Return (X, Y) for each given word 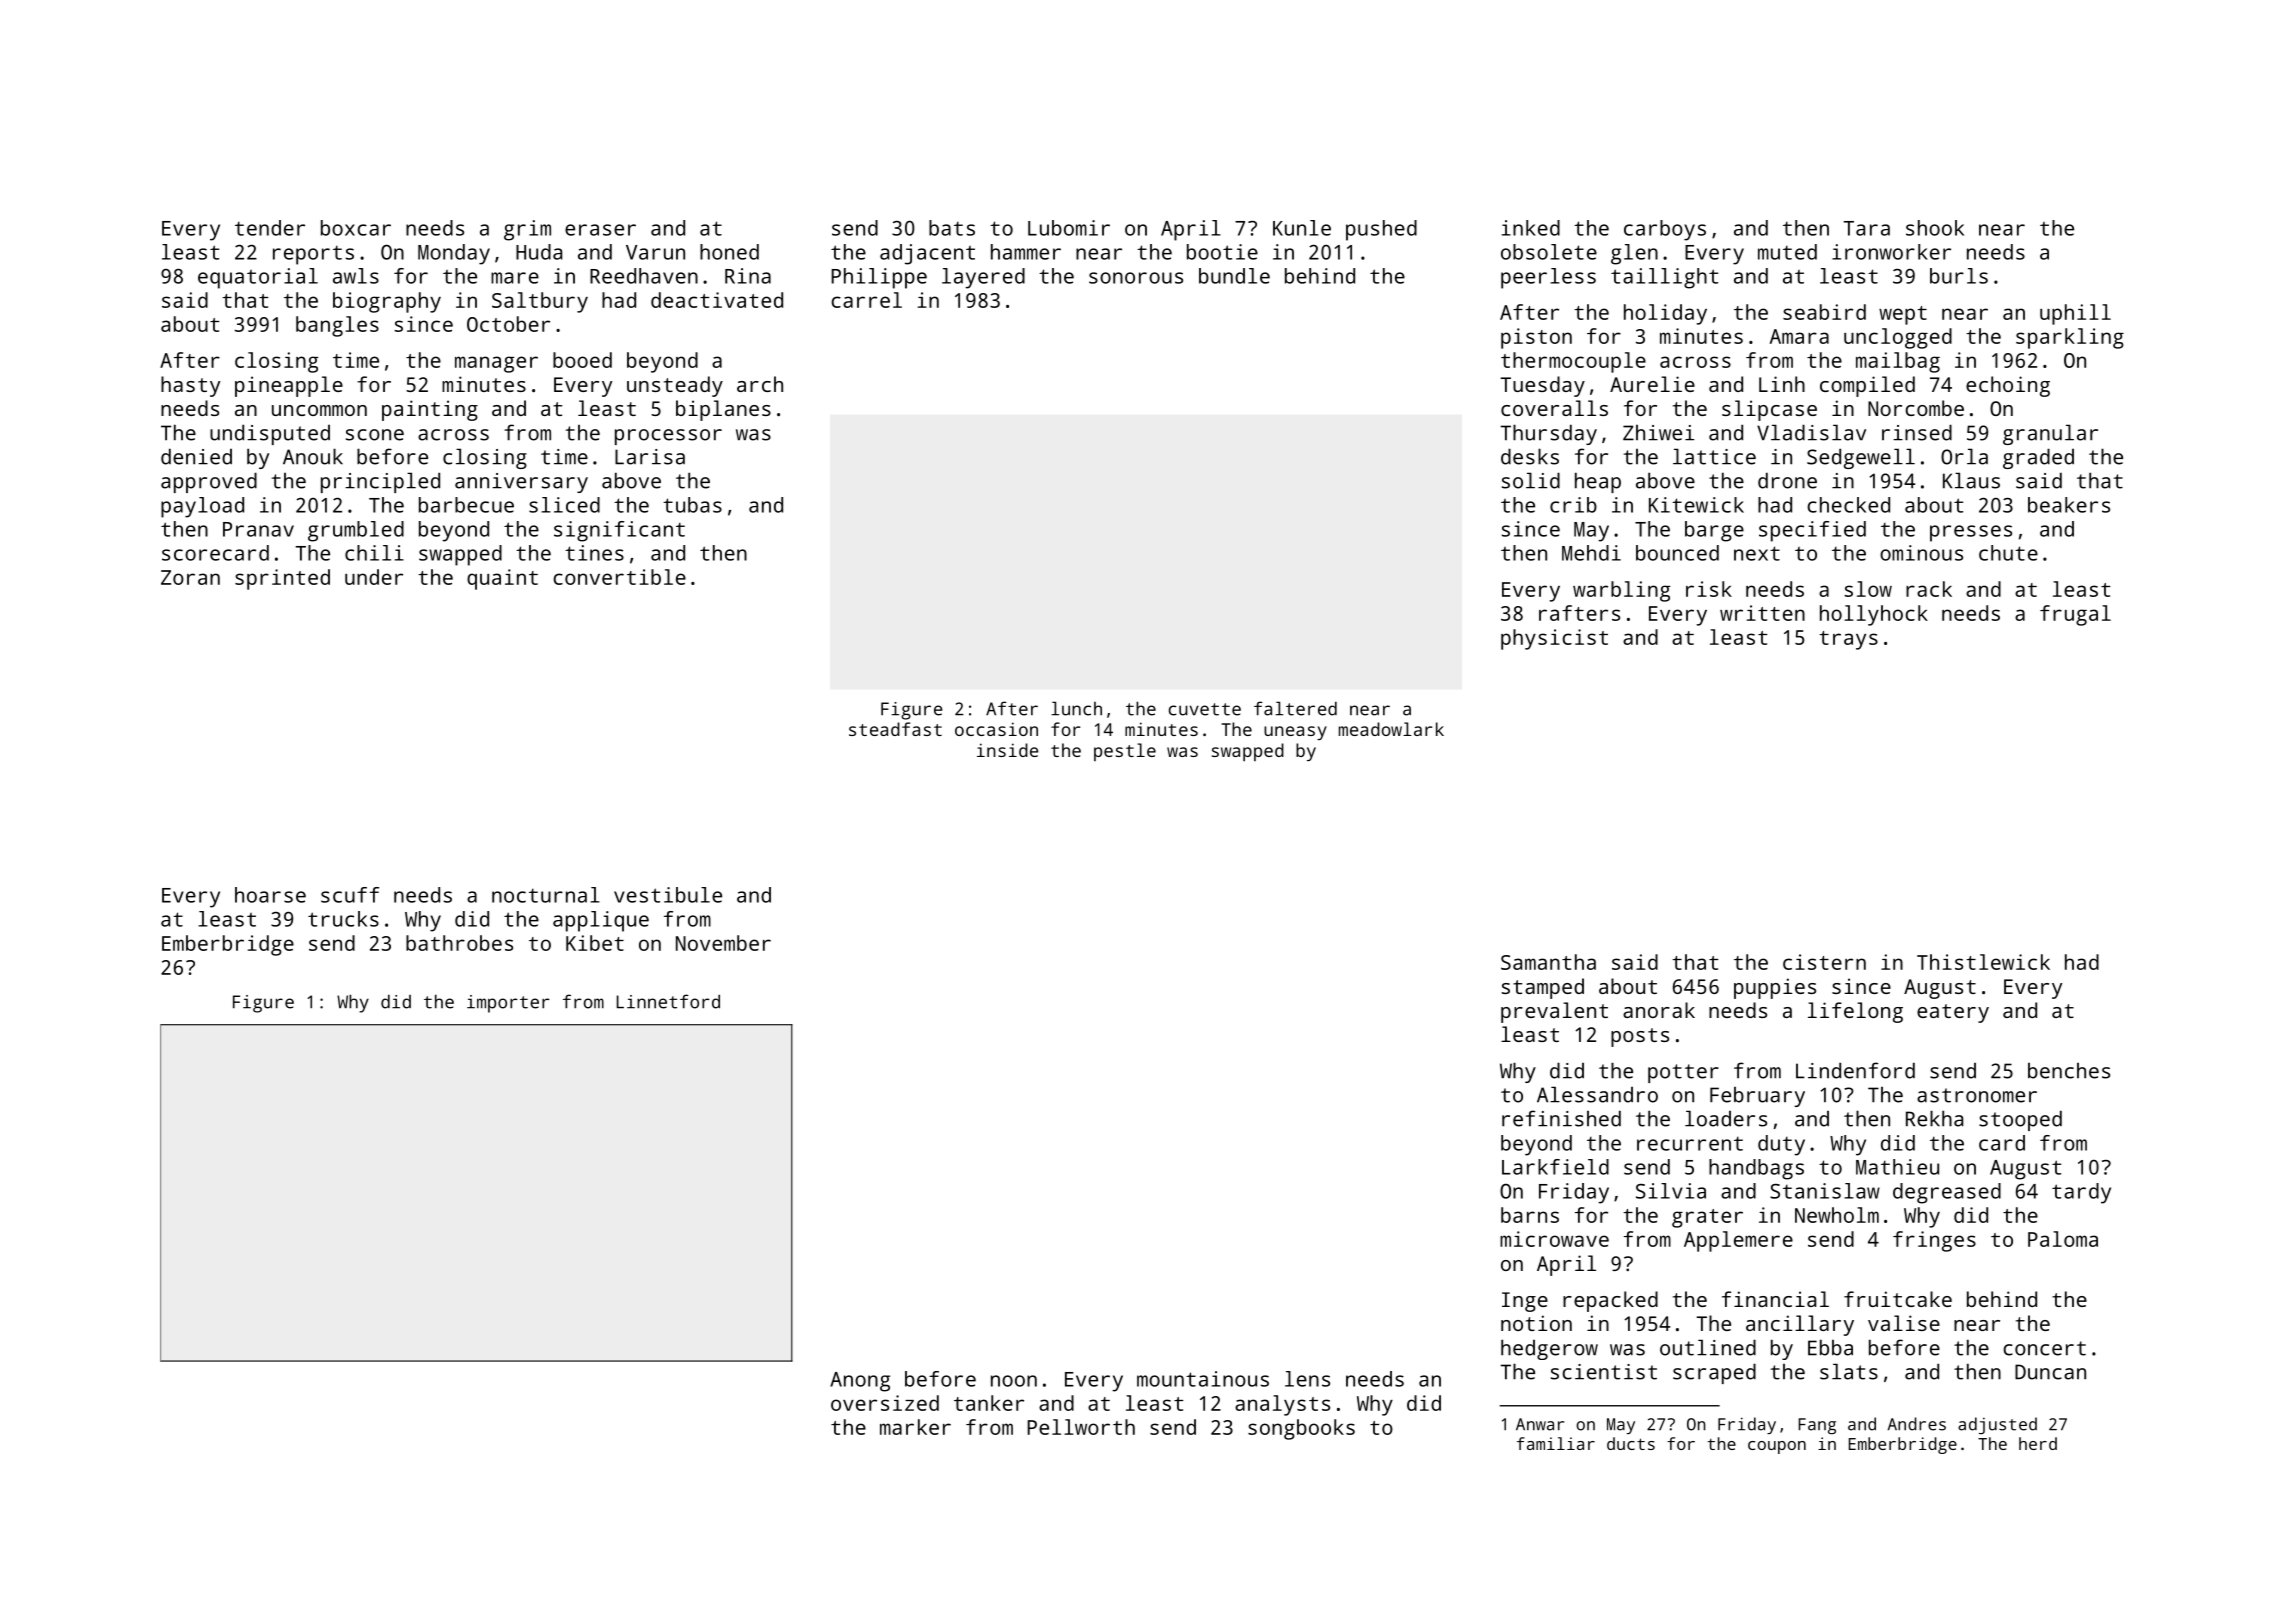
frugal (2075, 615)
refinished (1561, 1118)
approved (209, 482)
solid (1531, 480)
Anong (860, 1382)
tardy (2081, 1193)
